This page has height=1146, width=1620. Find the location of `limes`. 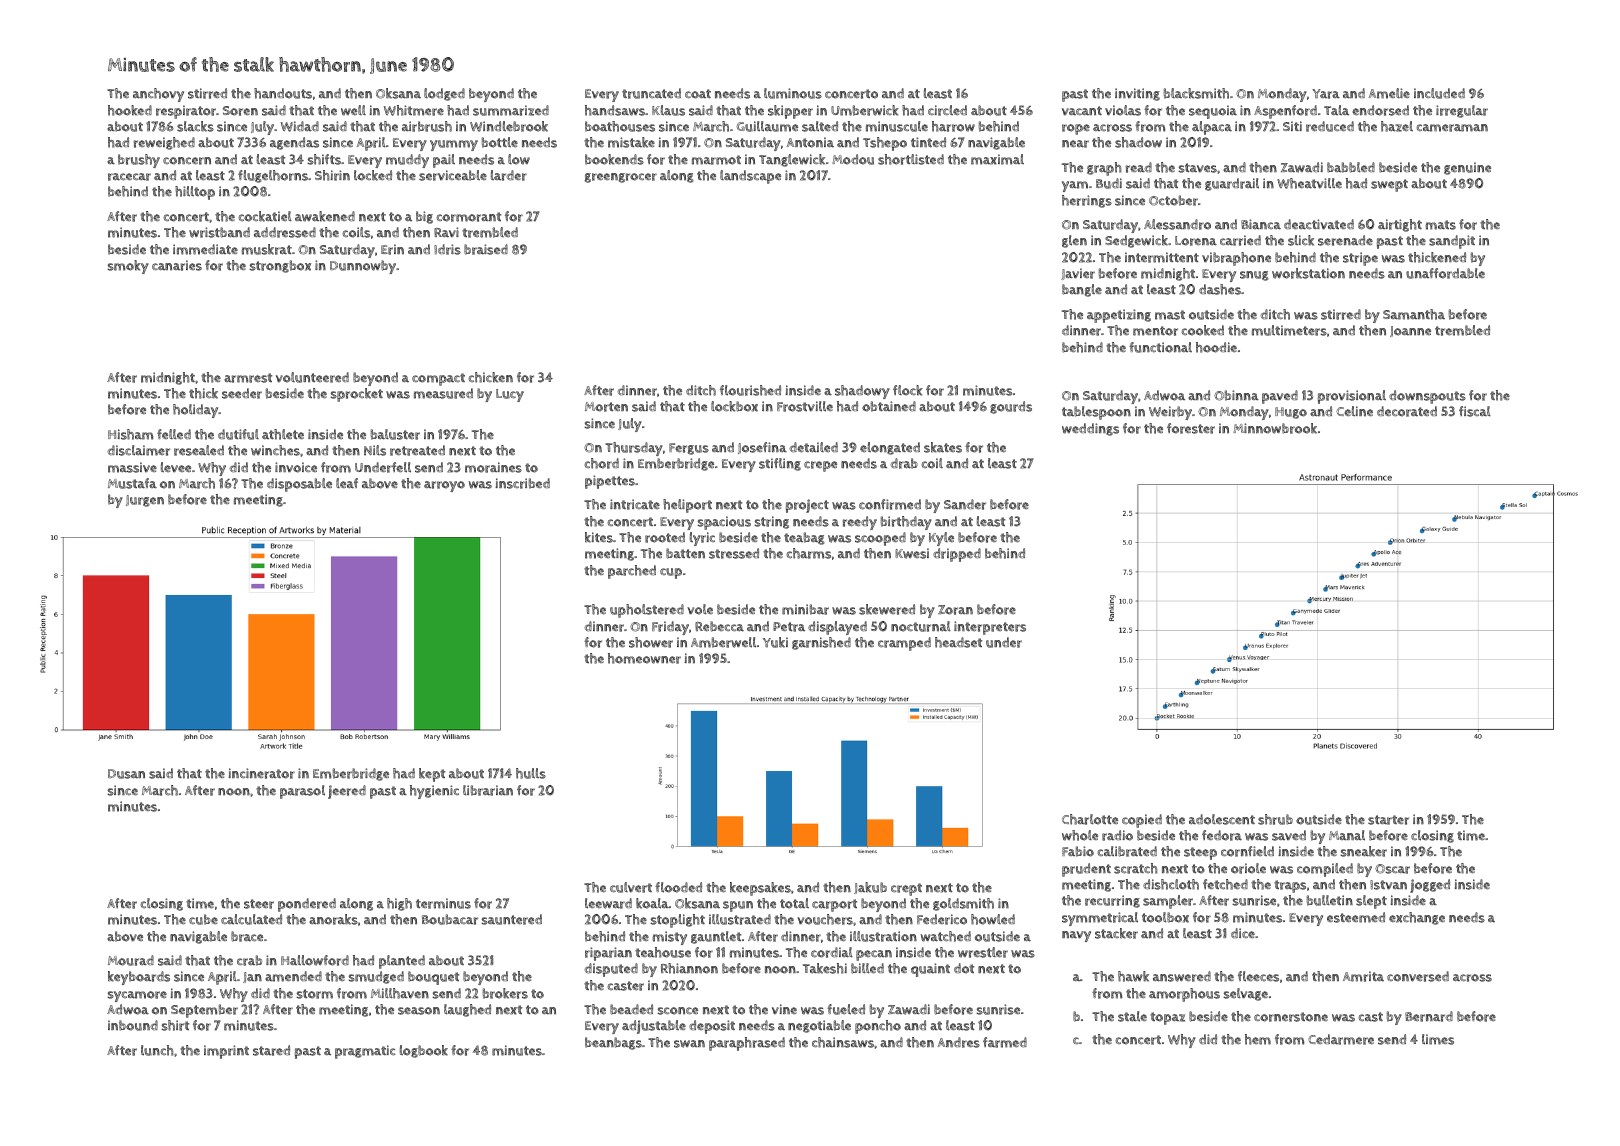

limes is located at coordinates (1438, 1039).
